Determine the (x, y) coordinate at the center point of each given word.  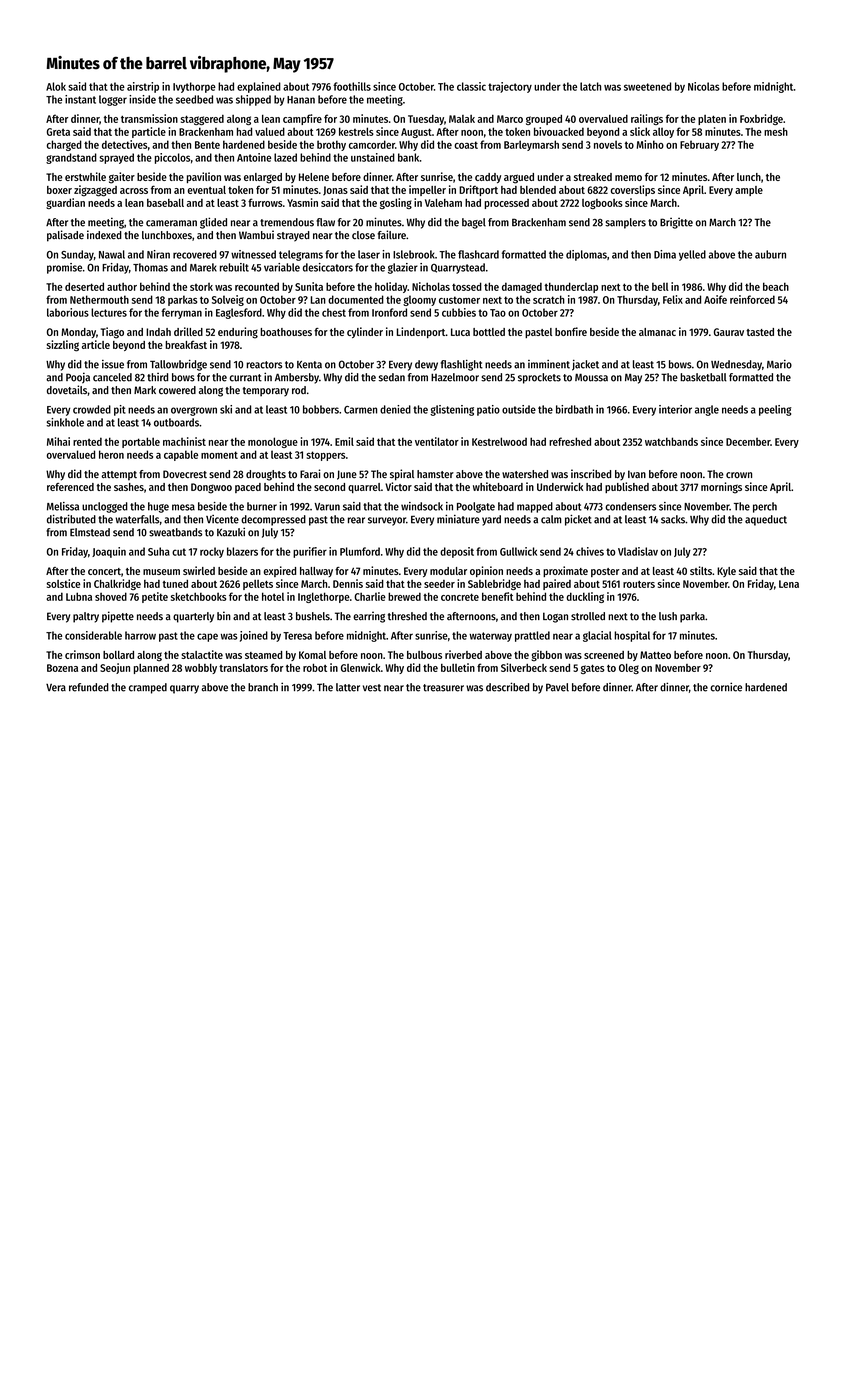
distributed (71, 519)
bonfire (571, 331)
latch (590, 86)
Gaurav (729, 332)
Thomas (150, 267)
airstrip (143, 87)
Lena (789, 584)
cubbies (459, 312)
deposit (457, 552)
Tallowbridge (178, 365)
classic (471, 86)
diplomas (586, 255)
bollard (118, 655)
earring (369, 617)
